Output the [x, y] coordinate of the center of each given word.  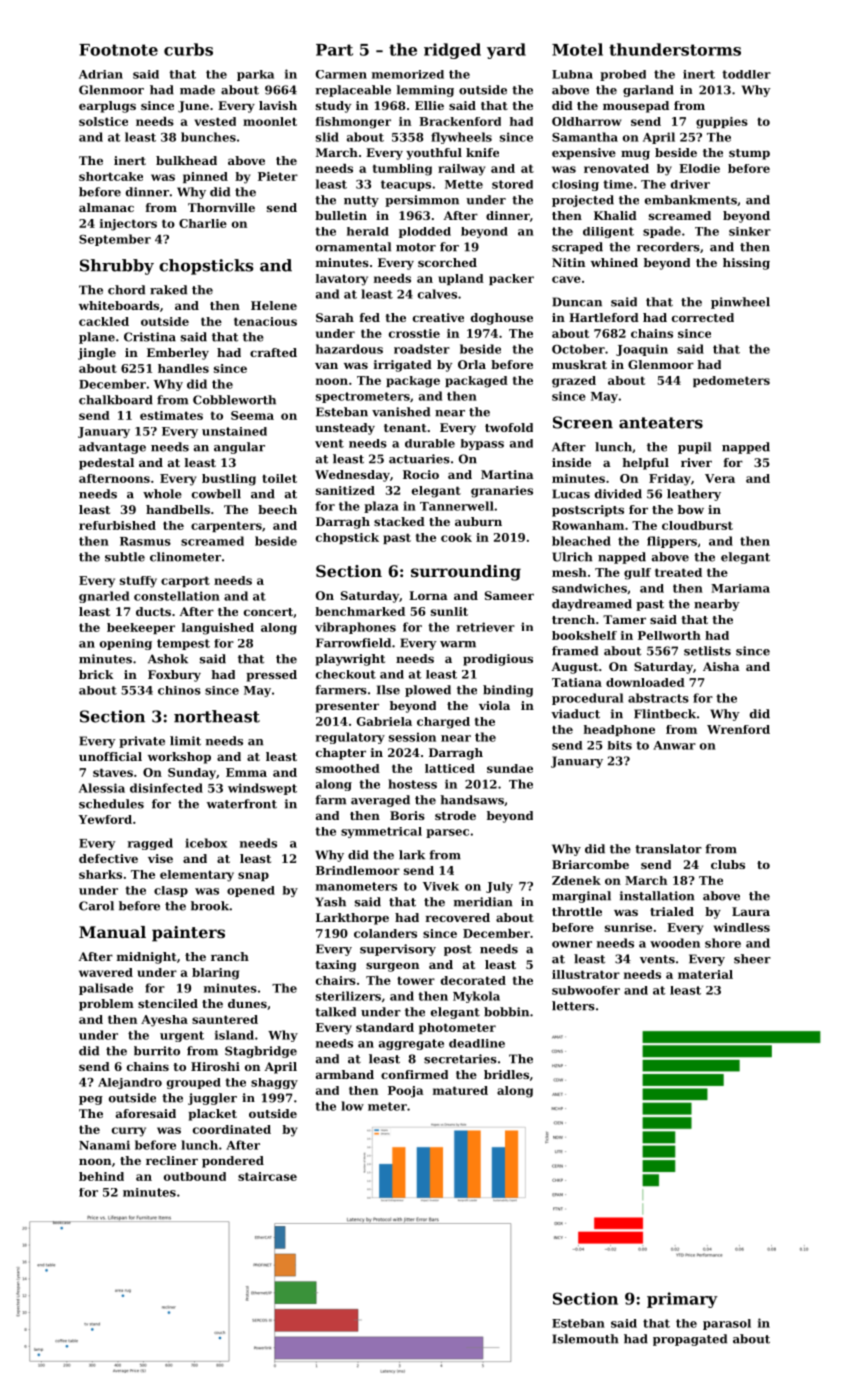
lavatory [342, 280]
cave [566, 279]
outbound [195, 1176]
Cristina [150, 337]
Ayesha [164, 1021]
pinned [205, 177]
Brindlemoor [358, 870]
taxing [335, 966]
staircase [267, 1176]
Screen [583, 422]
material [705, 974]
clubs [728, 864]
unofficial [110, 756]
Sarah [335, 317]
